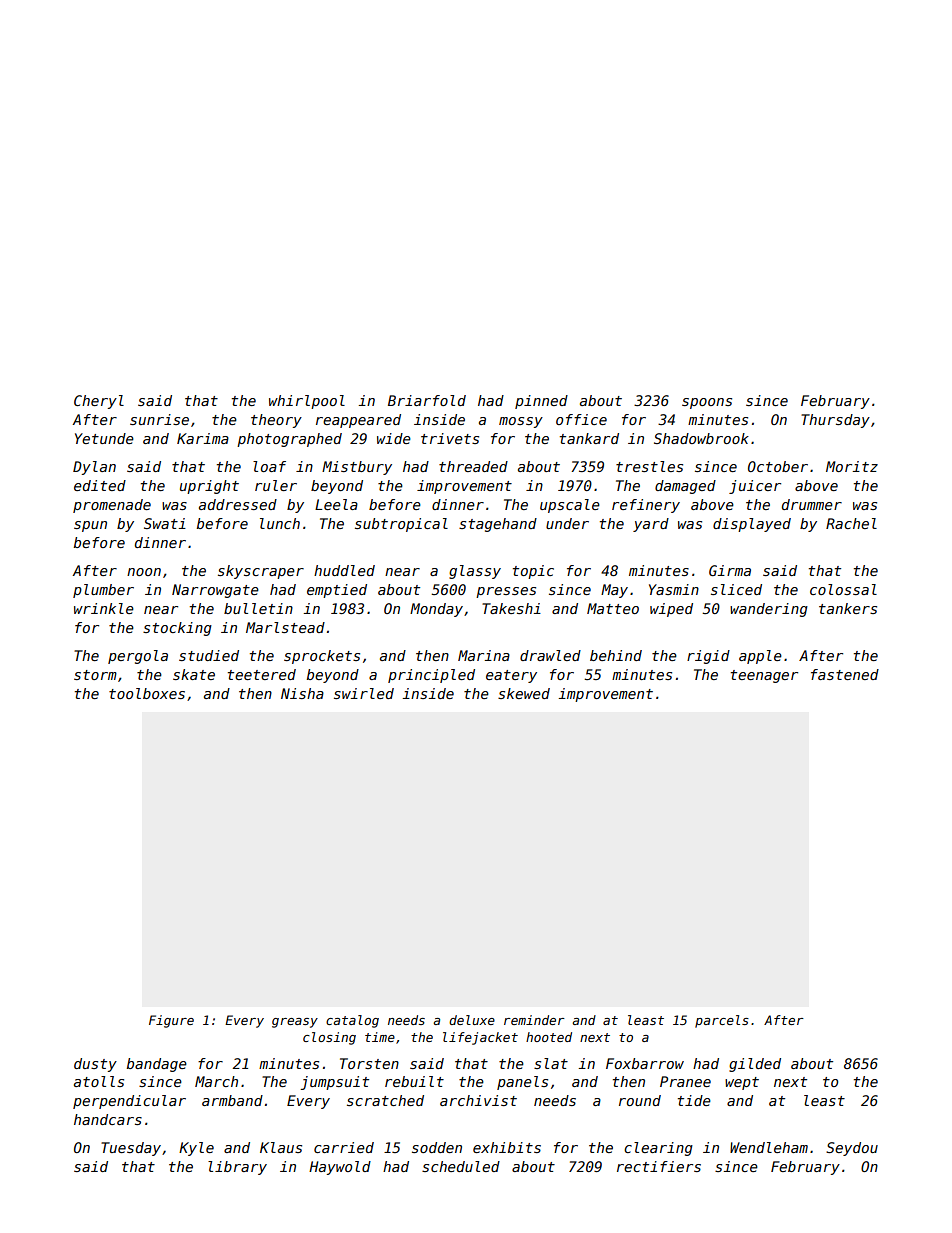 The height and width of the screenshot is (1233, 952). Describe the element at coordinates (550, 655) in the screenshot. I see `drawled` at that location.
